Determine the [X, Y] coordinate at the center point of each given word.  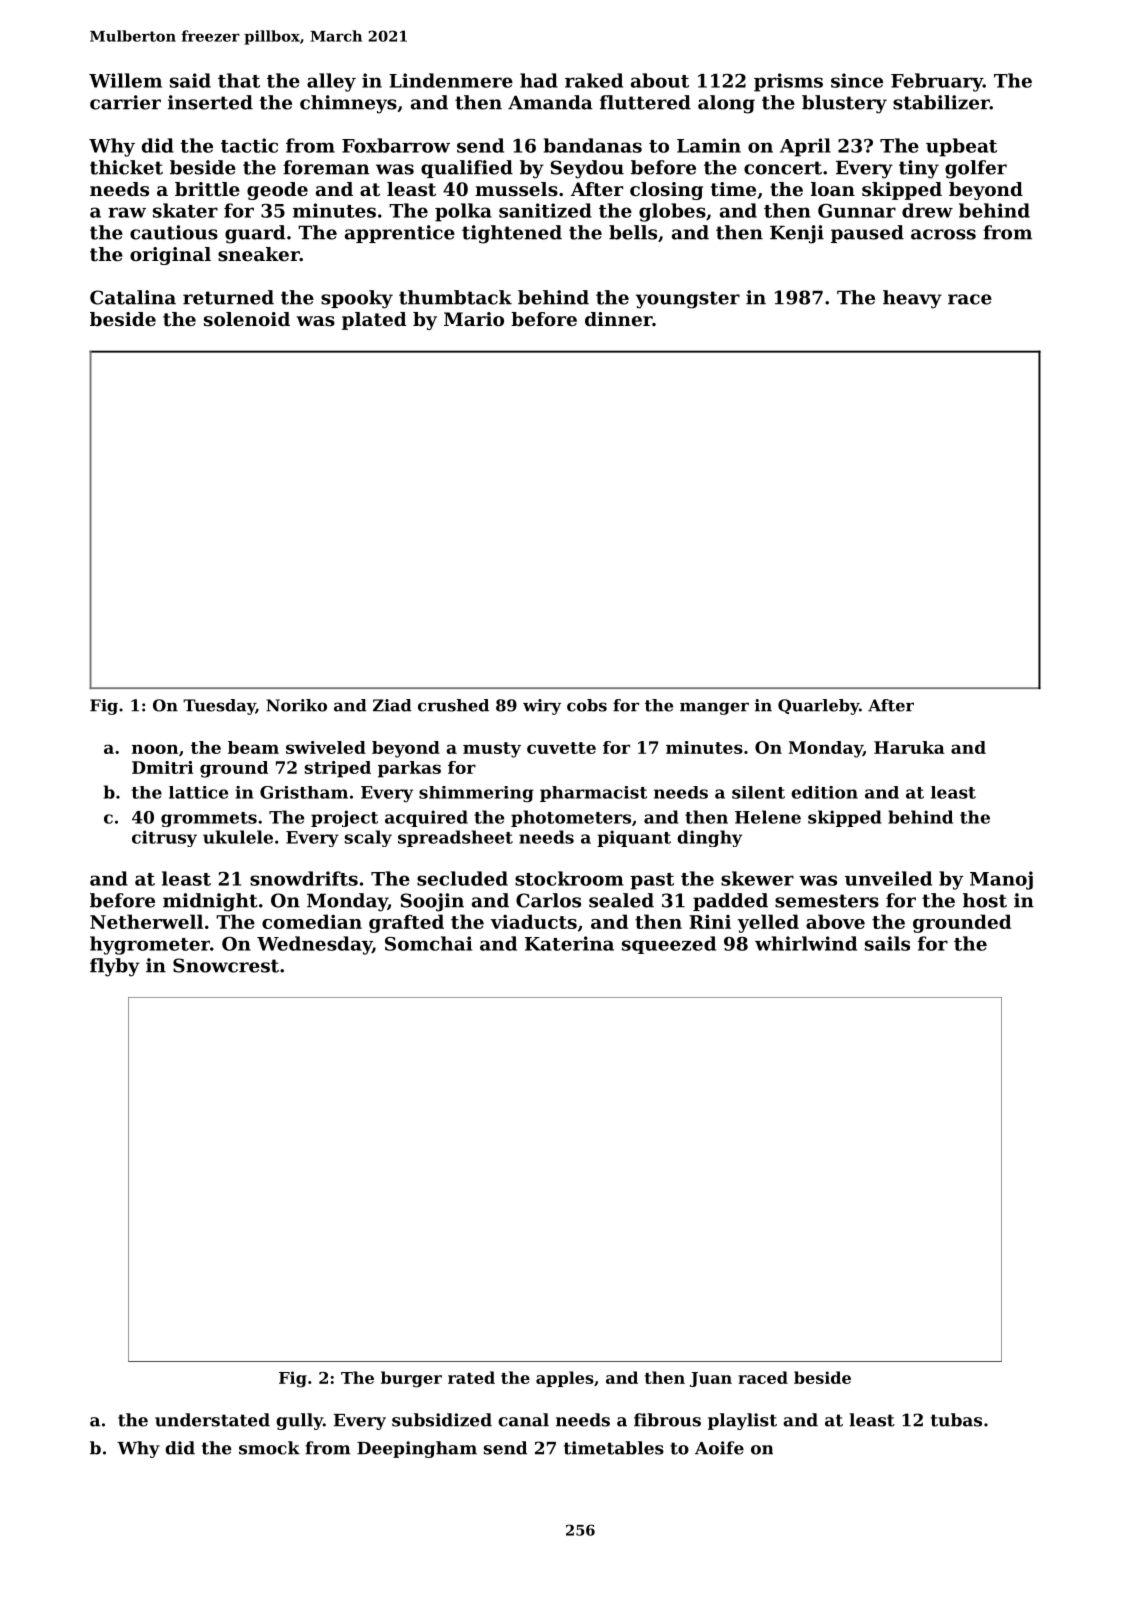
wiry [542, 707]
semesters [827, 901]
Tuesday [219, 707]
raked [594, 80]
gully [299, 1421]
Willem [125, 80]
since [857, 80]
